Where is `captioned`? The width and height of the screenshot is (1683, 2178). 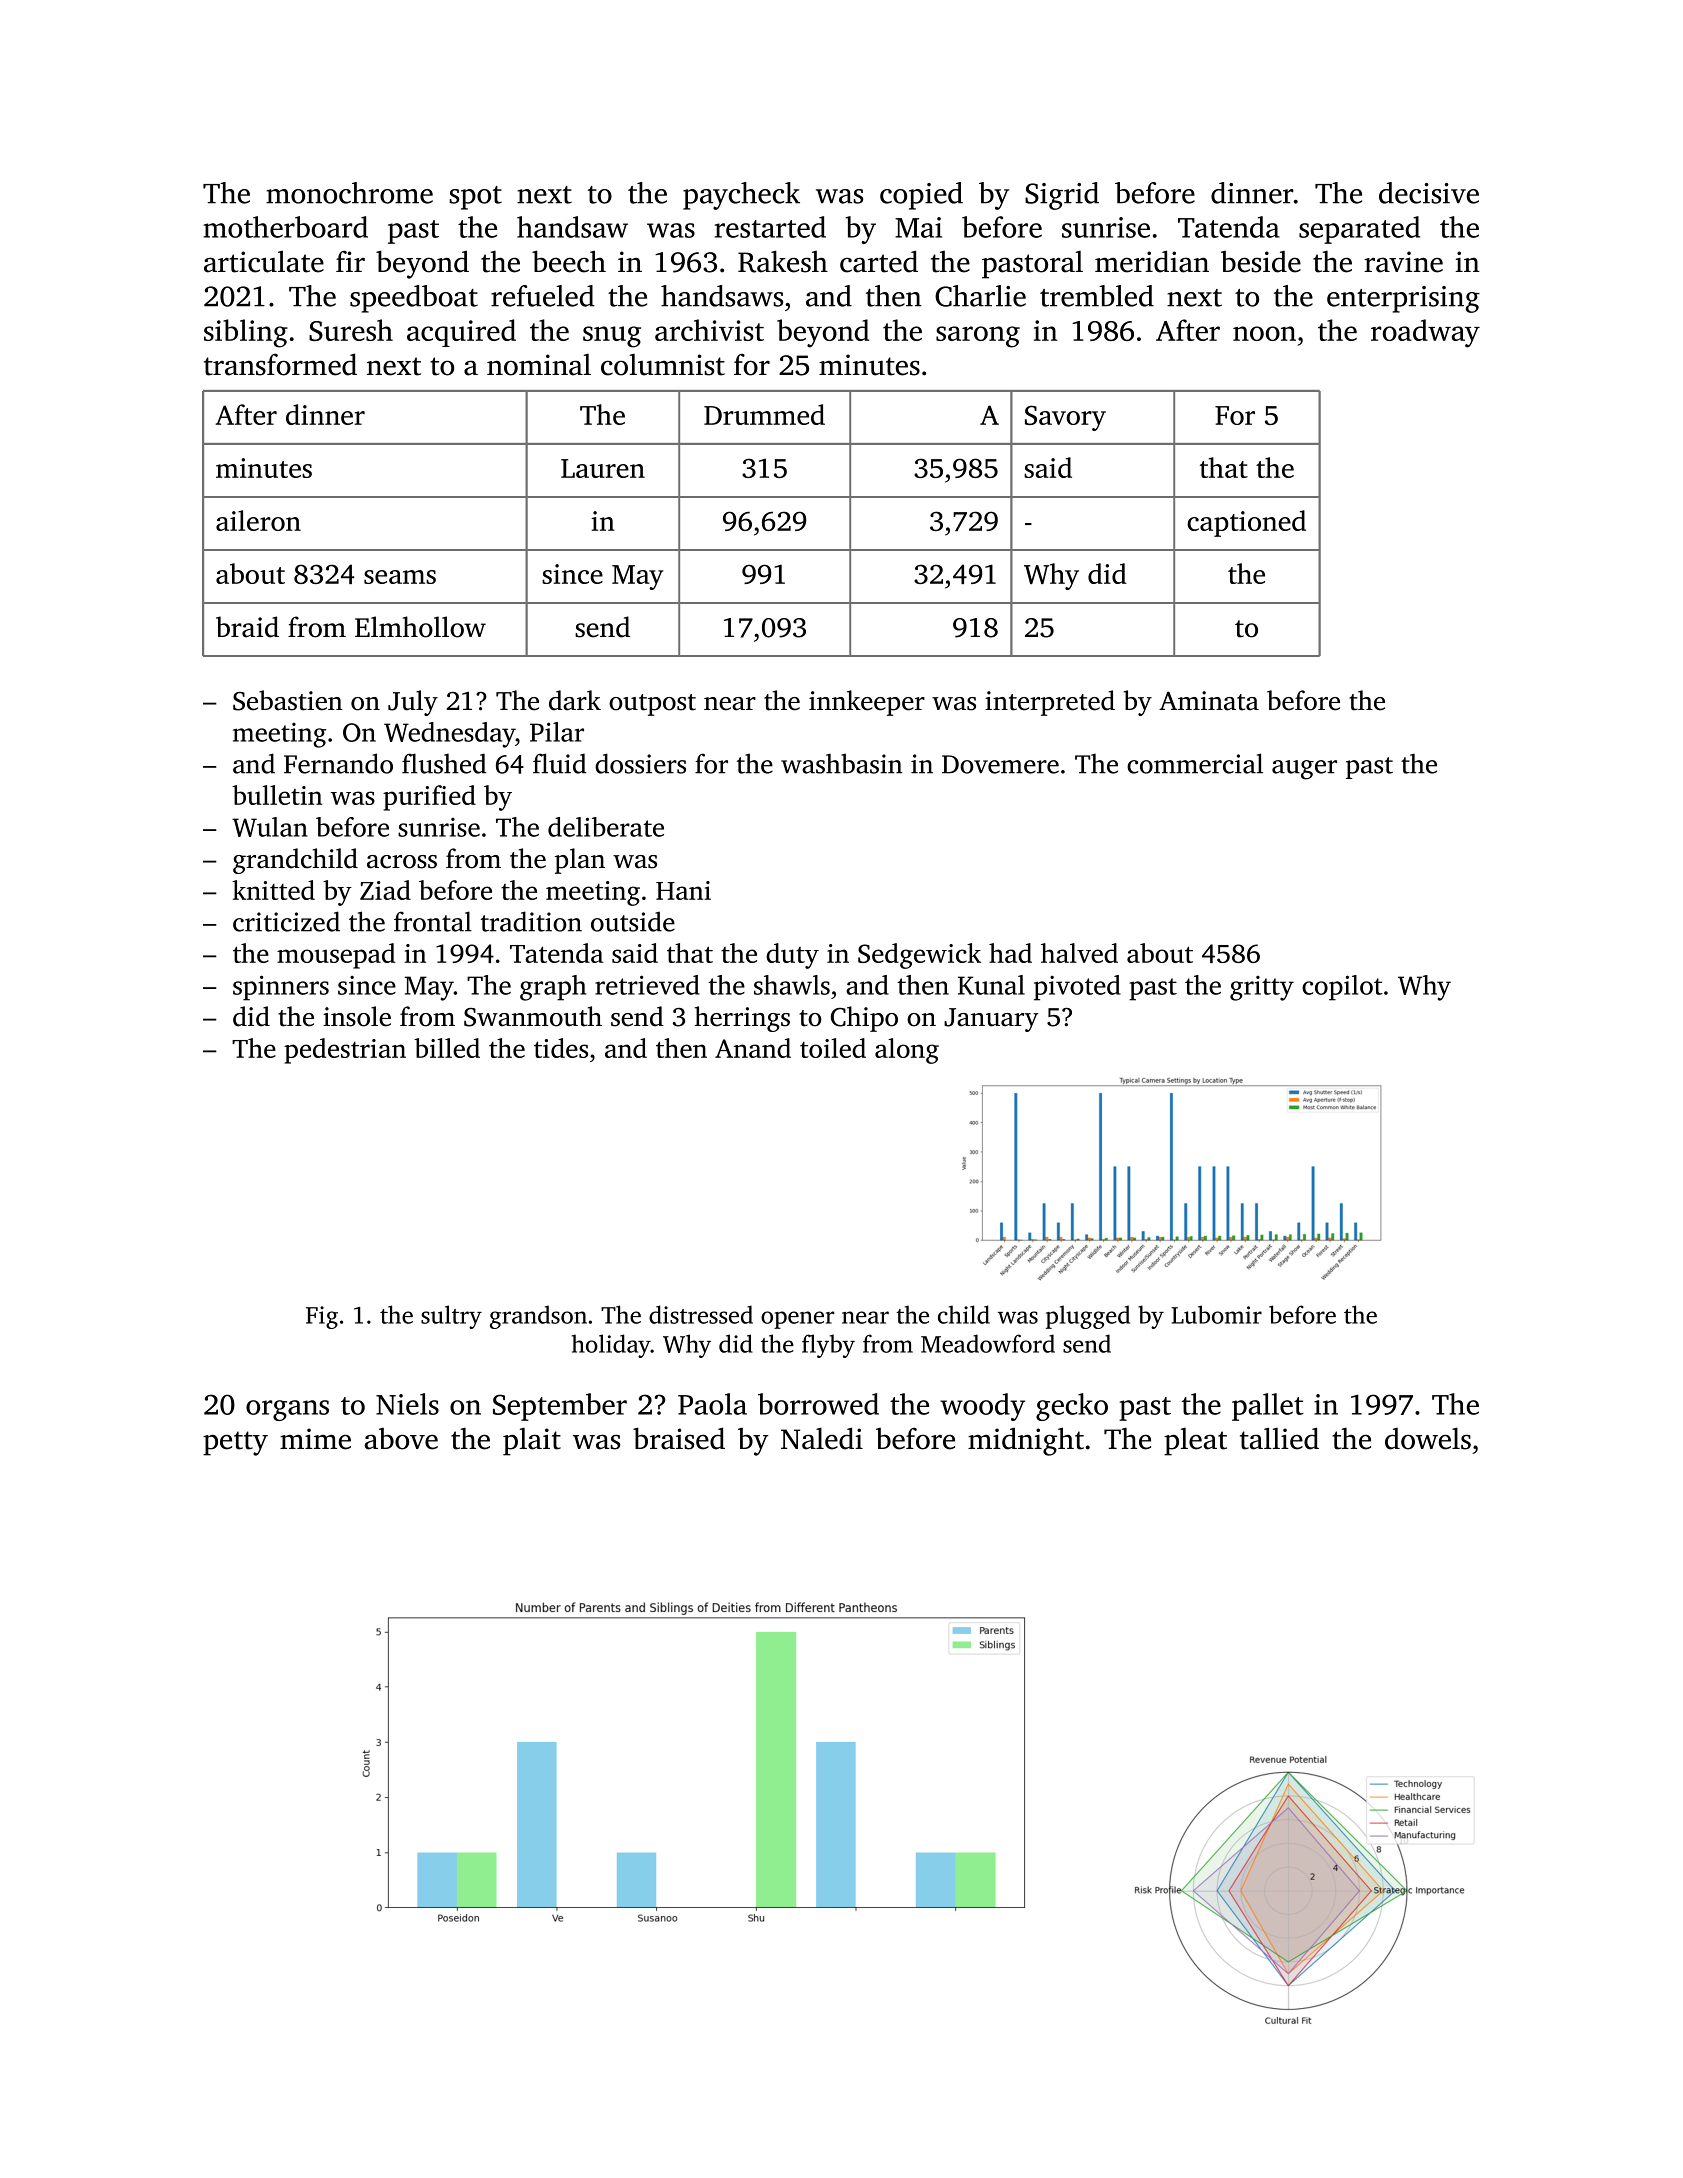 captioned is located at coordinates (1246, 523).
